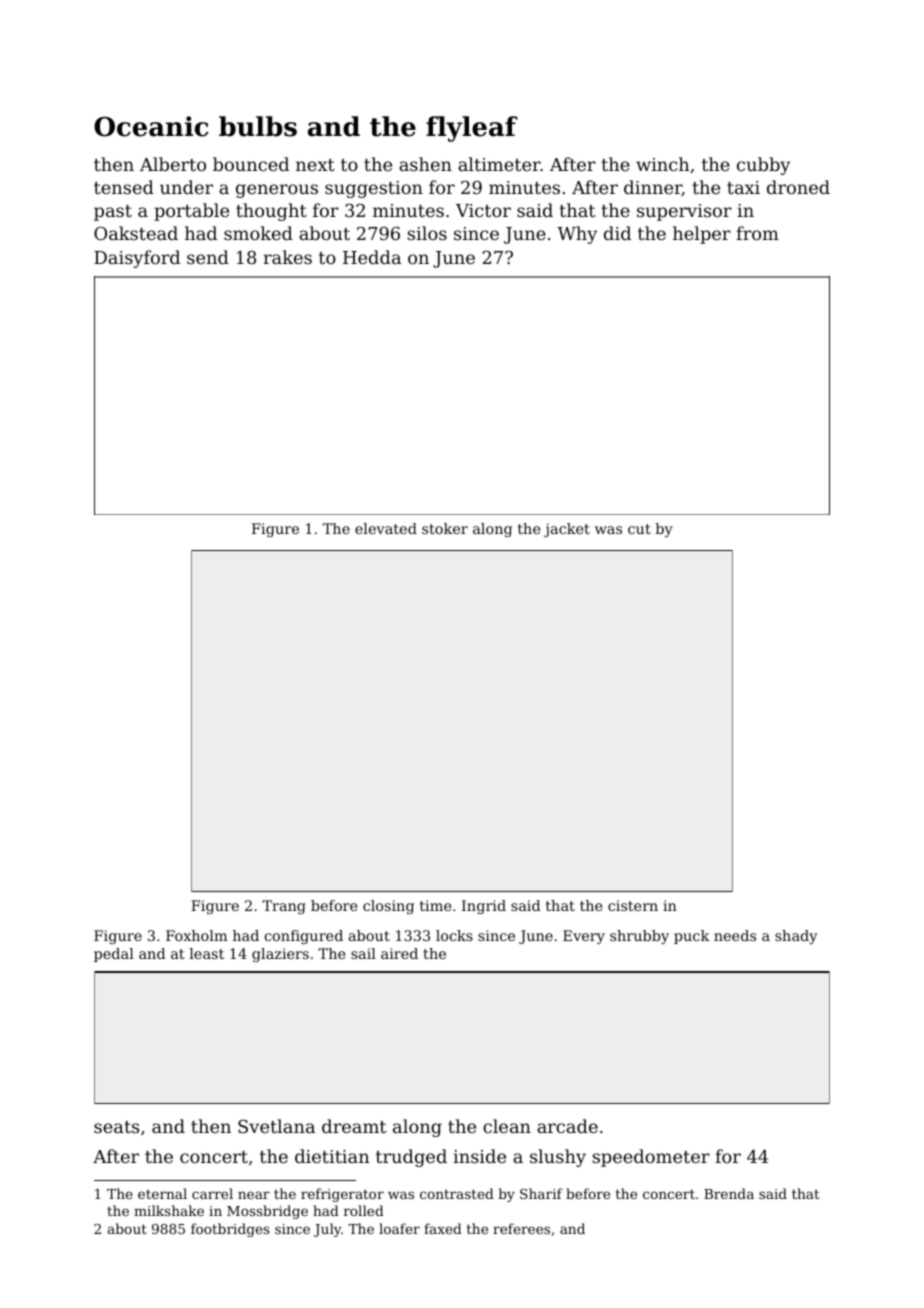  Describe the element at coordinates (116, 1127) in the screenshot. I see `seats` at that location.
